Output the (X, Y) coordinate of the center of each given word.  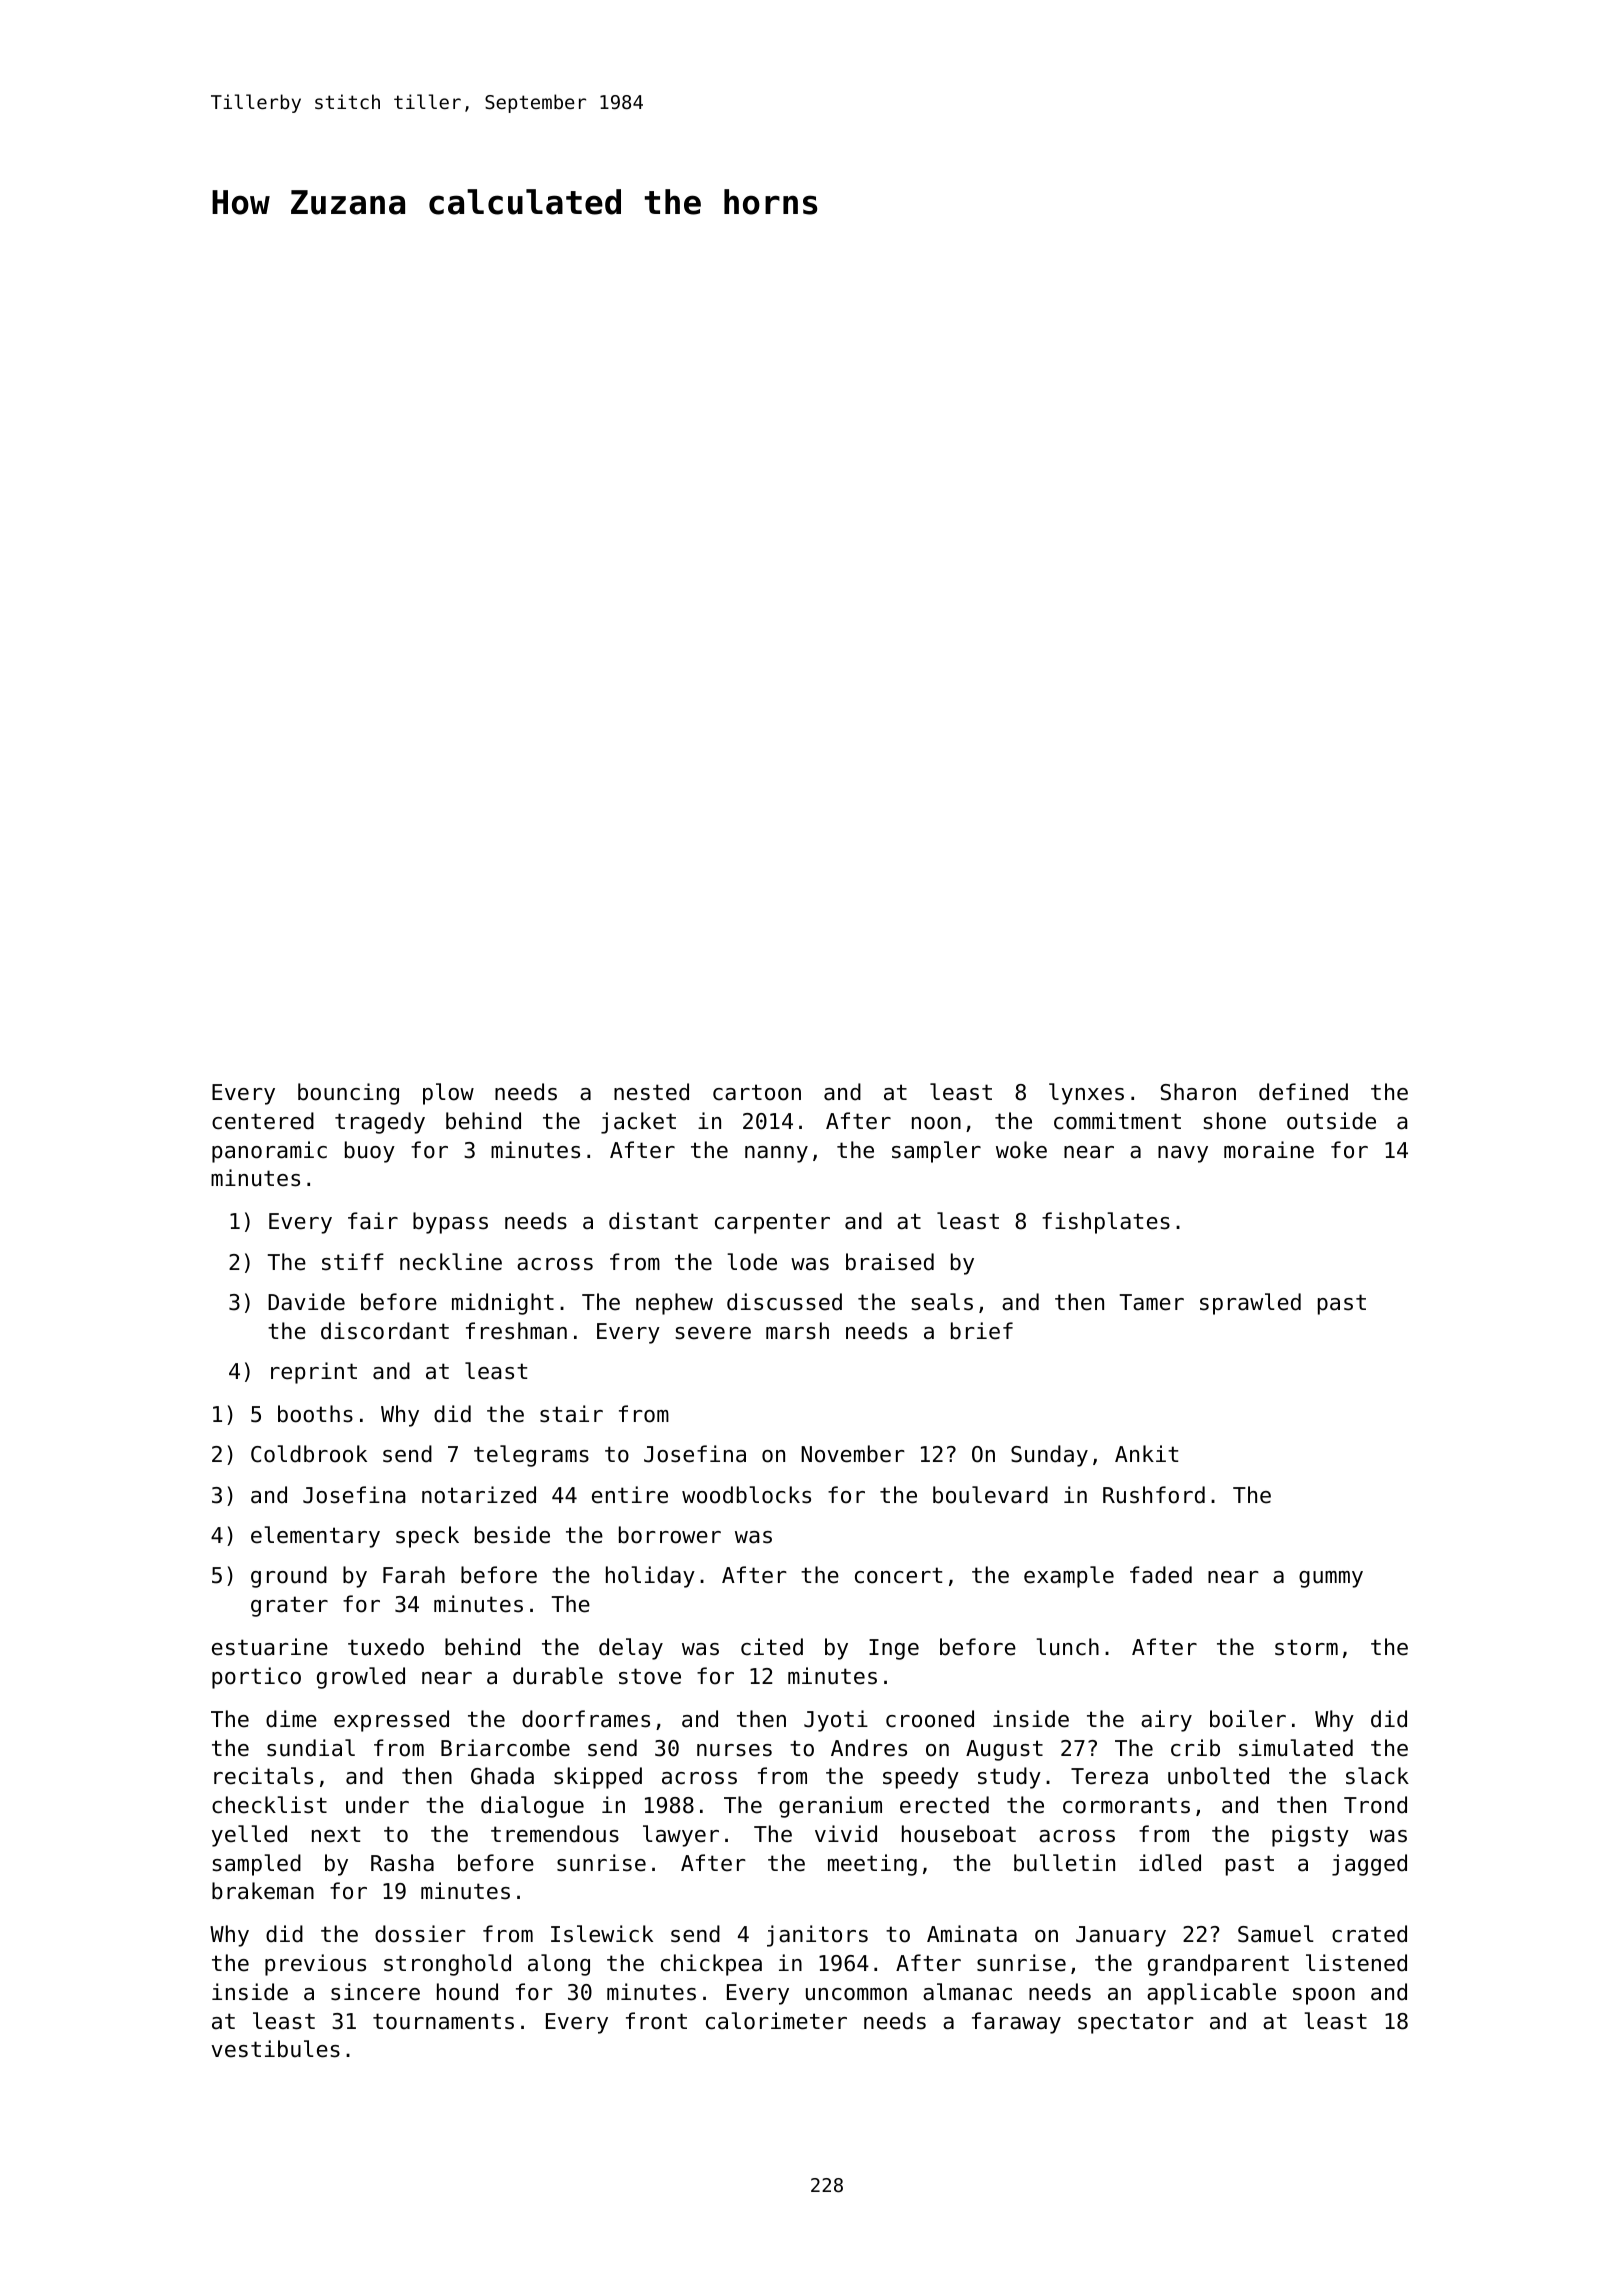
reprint (314, 1373)
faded (1161, 1575)
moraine (1269, 1150)
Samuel (1276, 1934)
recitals (263, 1776)
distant (653, 1221)
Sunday (1049, 1456)
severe (713, 1333)
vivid (846, 1834)
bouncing (348, 1094)
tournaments (443, 2021)
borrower (670, 1535)
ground (289, 1577)
